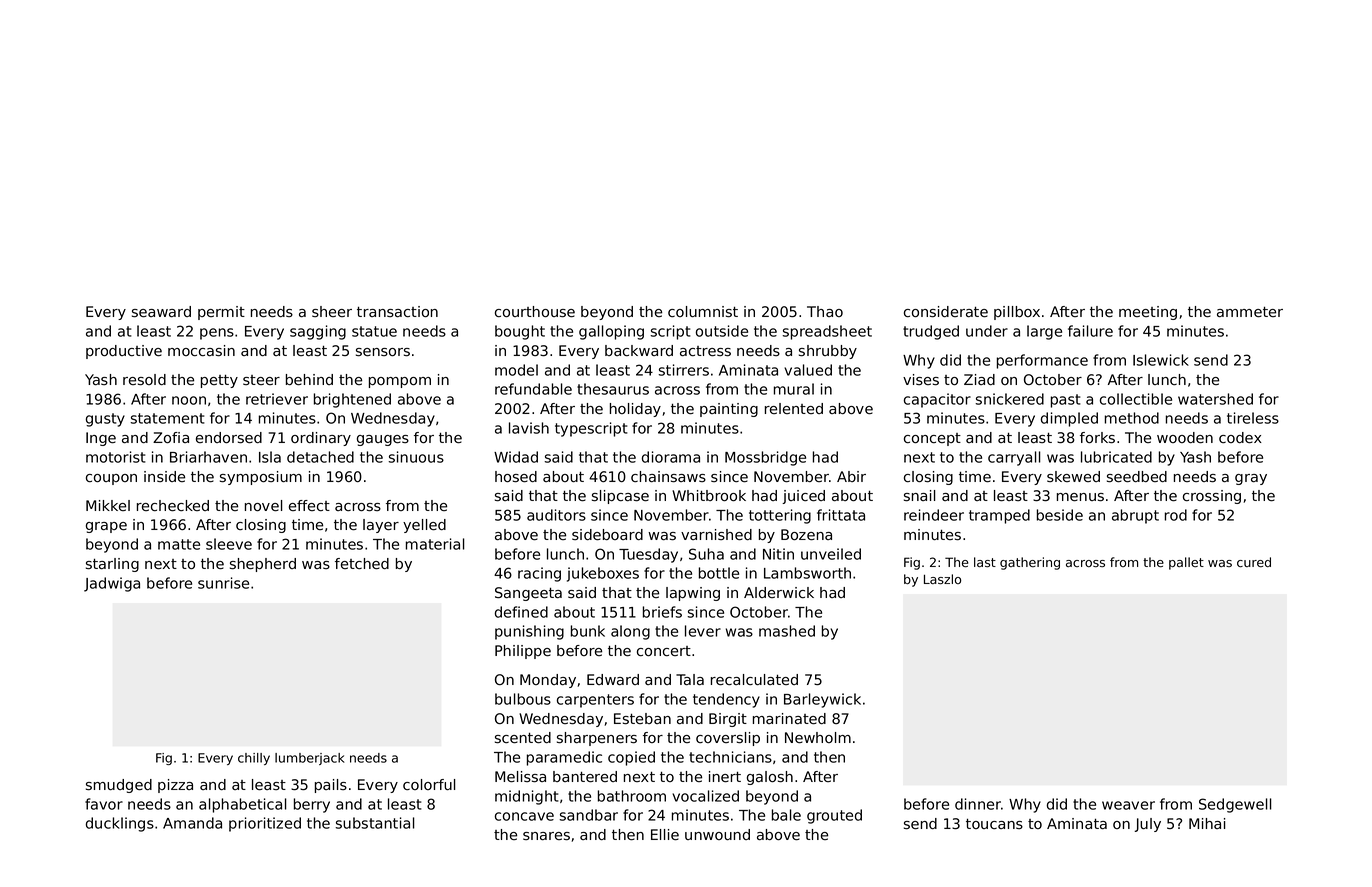 The height and width of the screenshot is (887, 1372). Describe the element at coordinates (535, 312) in the screenshot. I see `courthouse` at that location.
